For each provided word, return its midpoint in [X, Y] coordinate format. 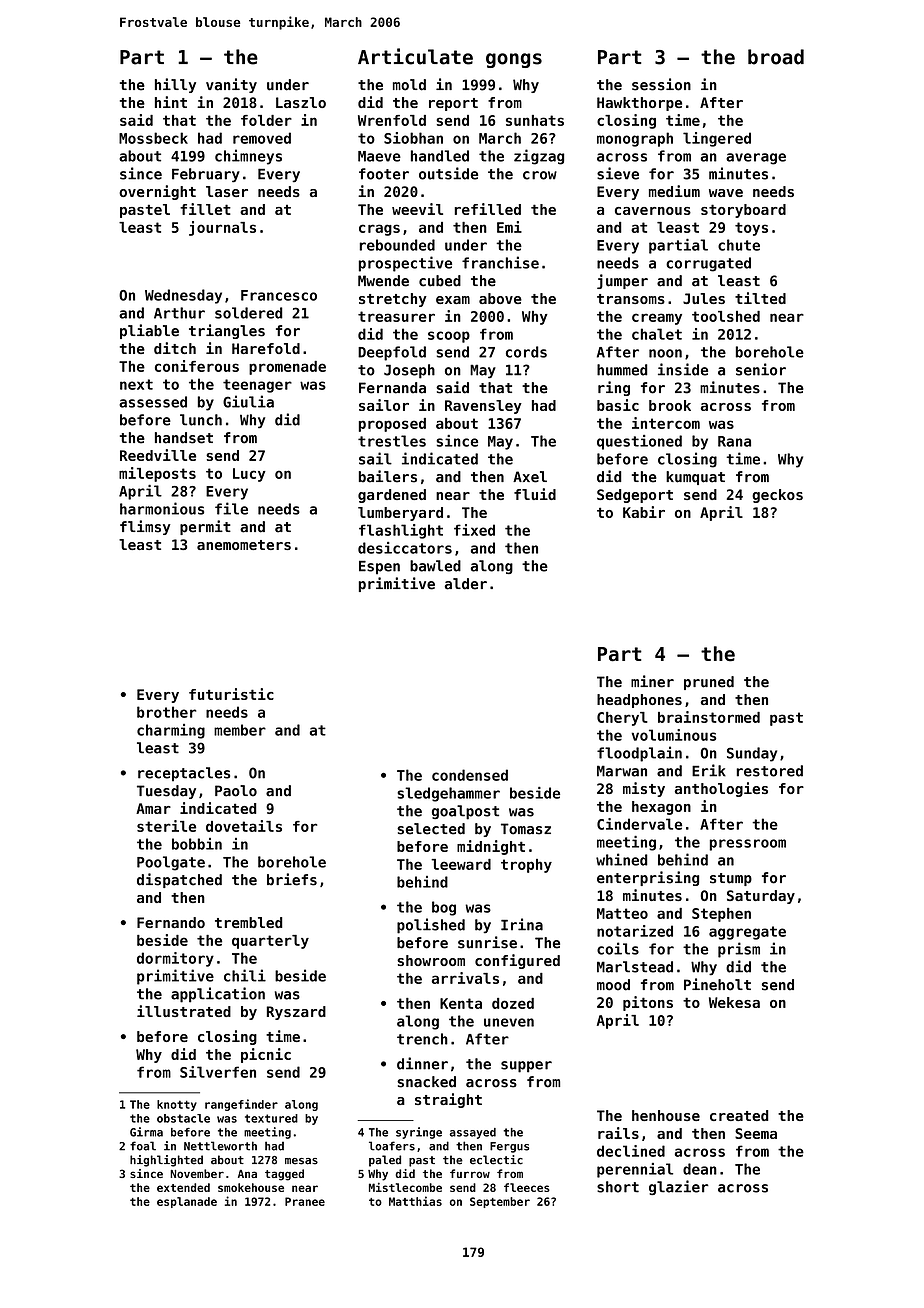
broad [776, 57]
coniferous [197, 366]
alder [466, 584]
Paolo [236, 791]
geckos [777, 496]
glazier [679, 1187]
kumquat [695, 478]
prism [739, 950]
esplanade [187, 1202]
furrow [470, 1173]
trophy [526, 866]
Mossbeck [153, 138]
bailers [388, 476]
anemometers [244, 545]
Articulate [415, 56]
